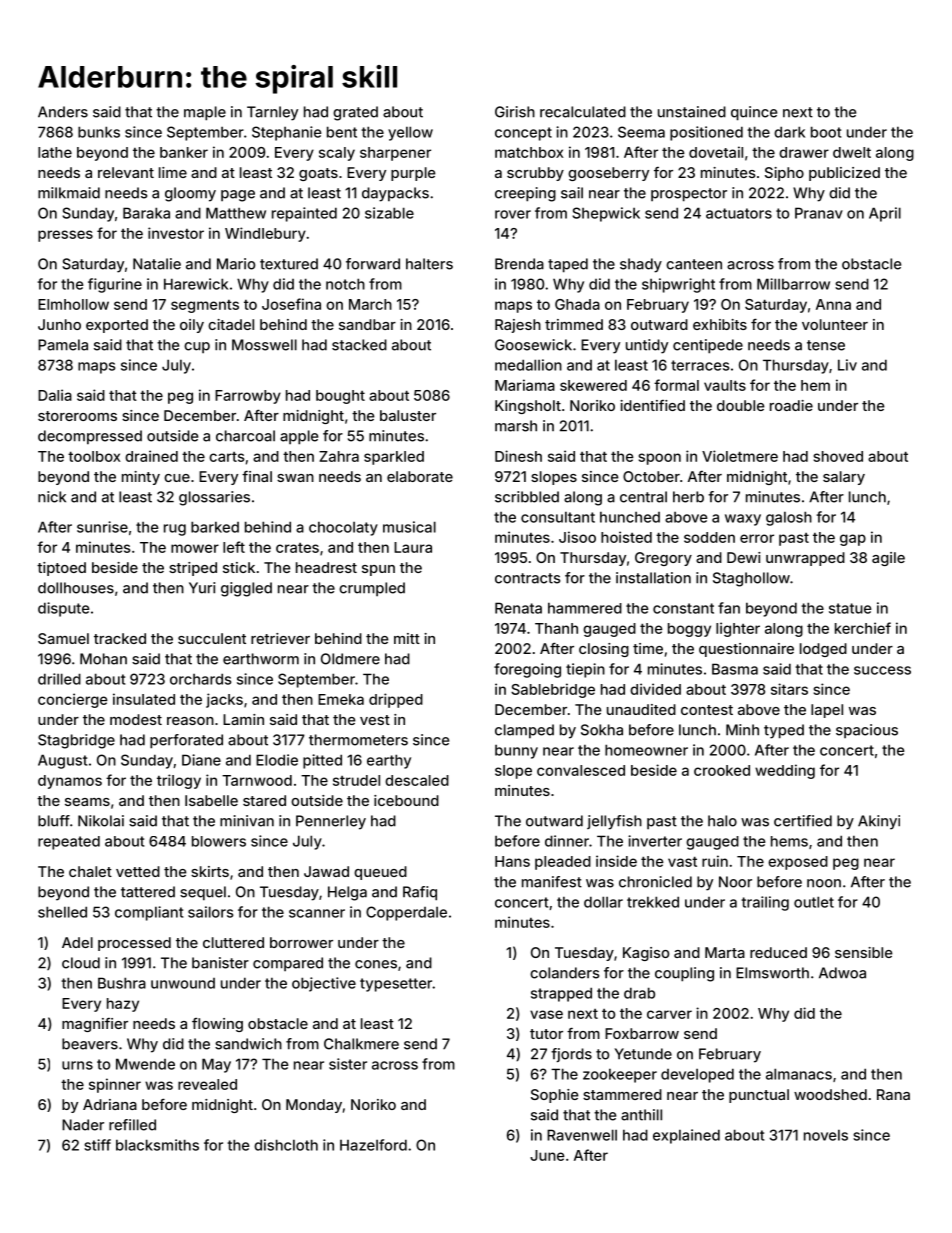 The image size is (952, 1233). What do you see at coordinates (528, 365) in the screenshot?
I see `medallion` at bounding box center [528, 365].
